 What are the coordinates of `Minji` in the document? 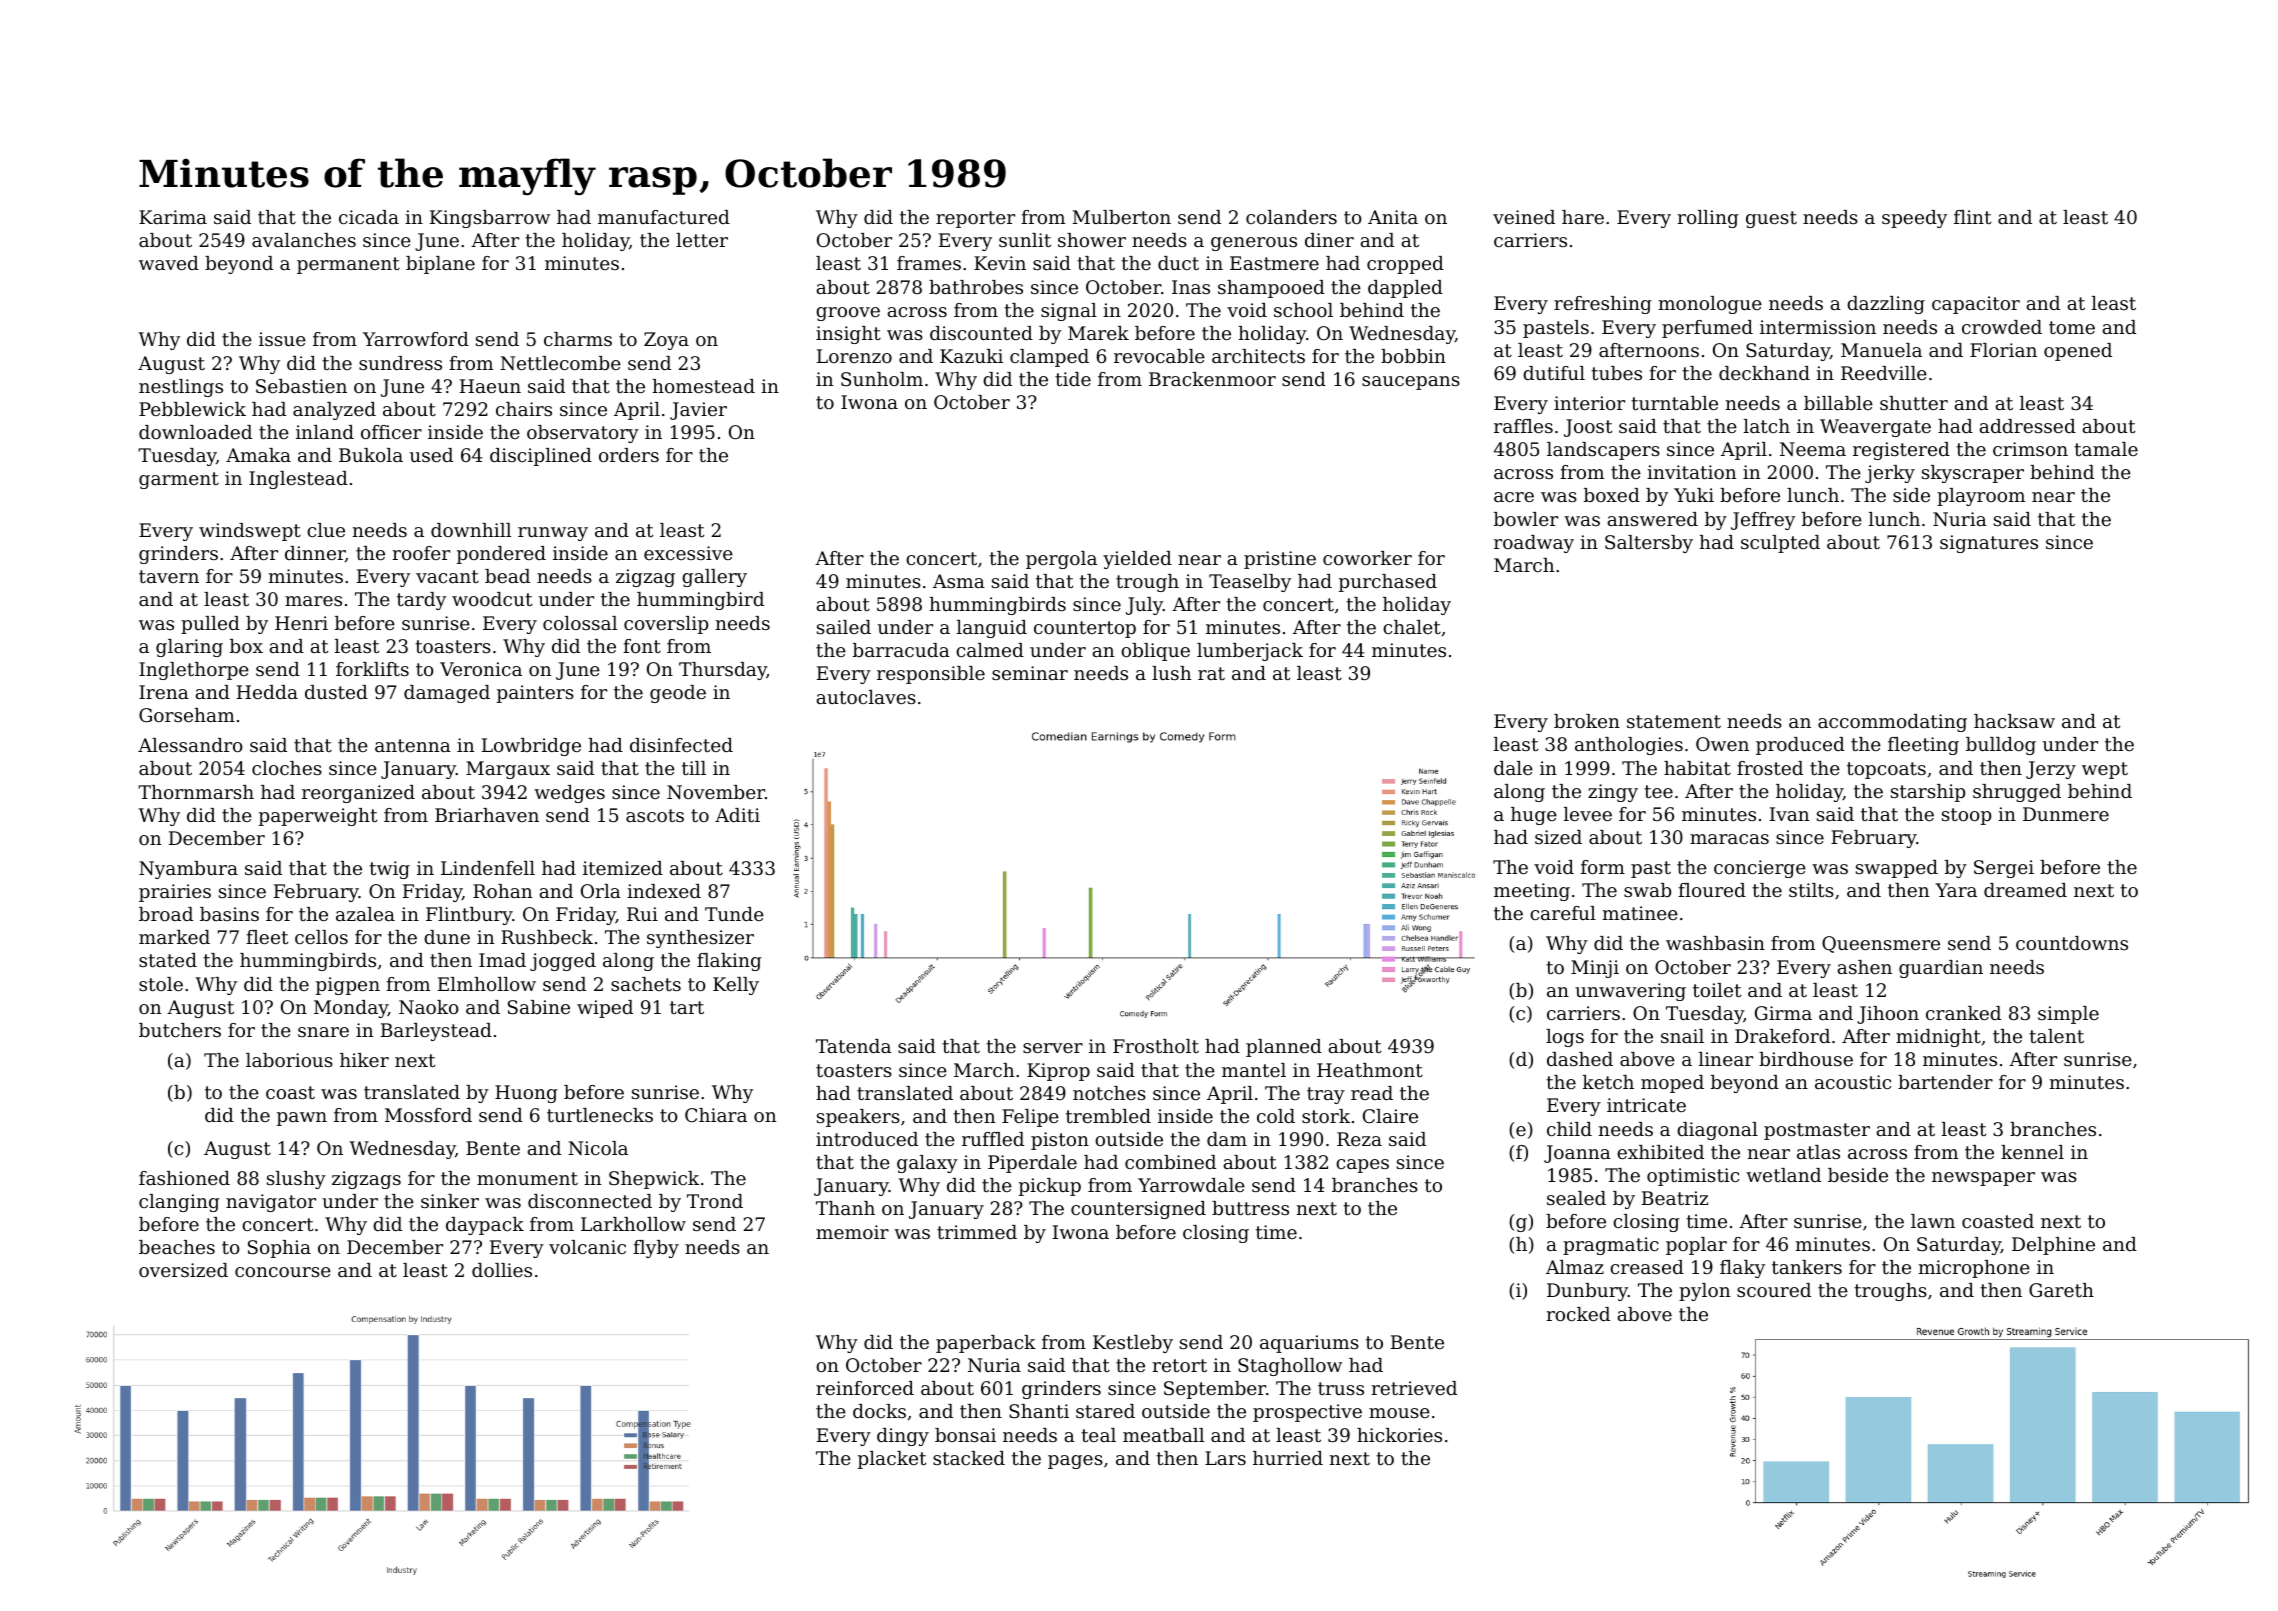 It's located at (1595, 969).
